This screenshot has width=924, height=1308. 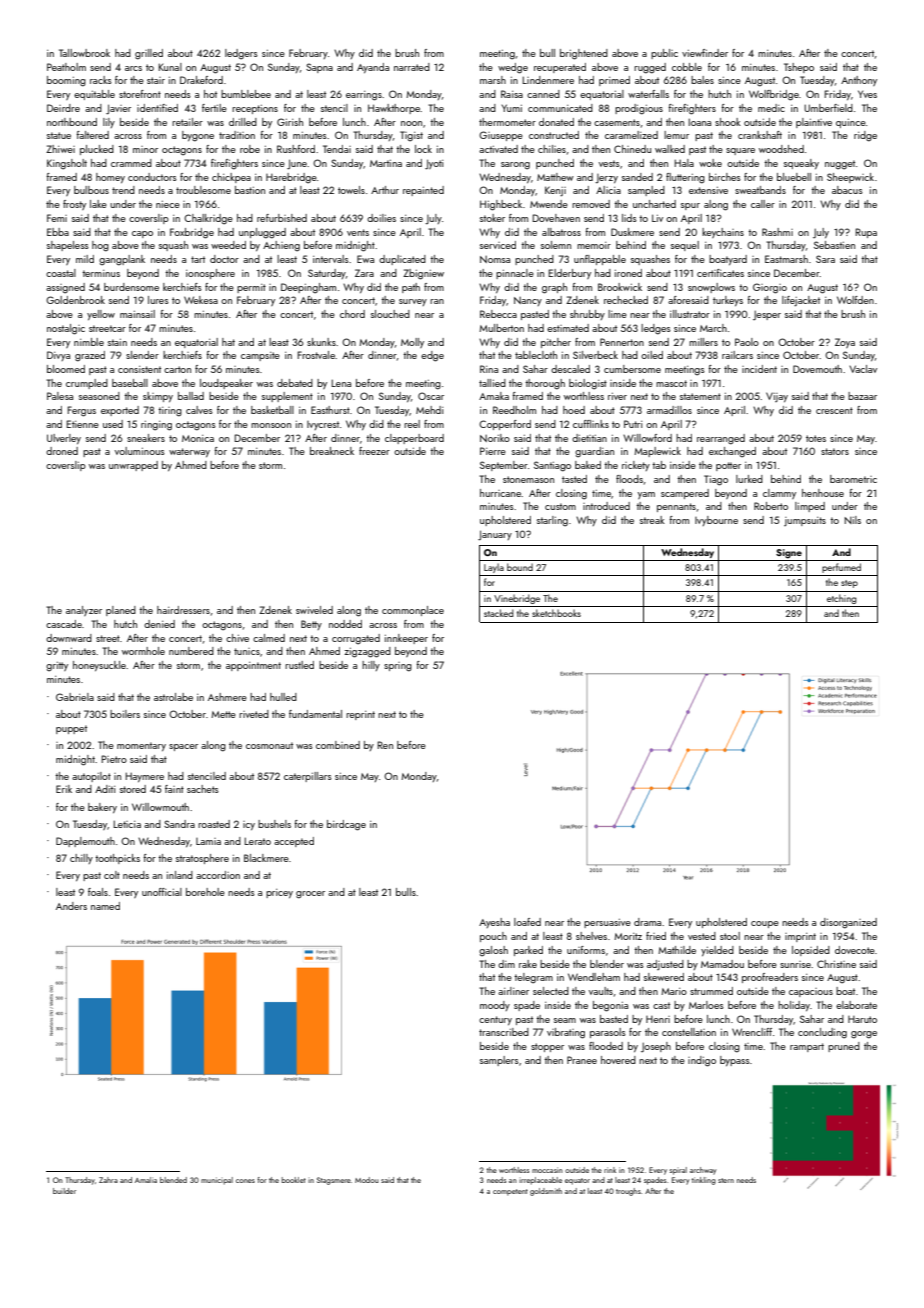 I want to click on bazaar, so click(x=862, y=396).
